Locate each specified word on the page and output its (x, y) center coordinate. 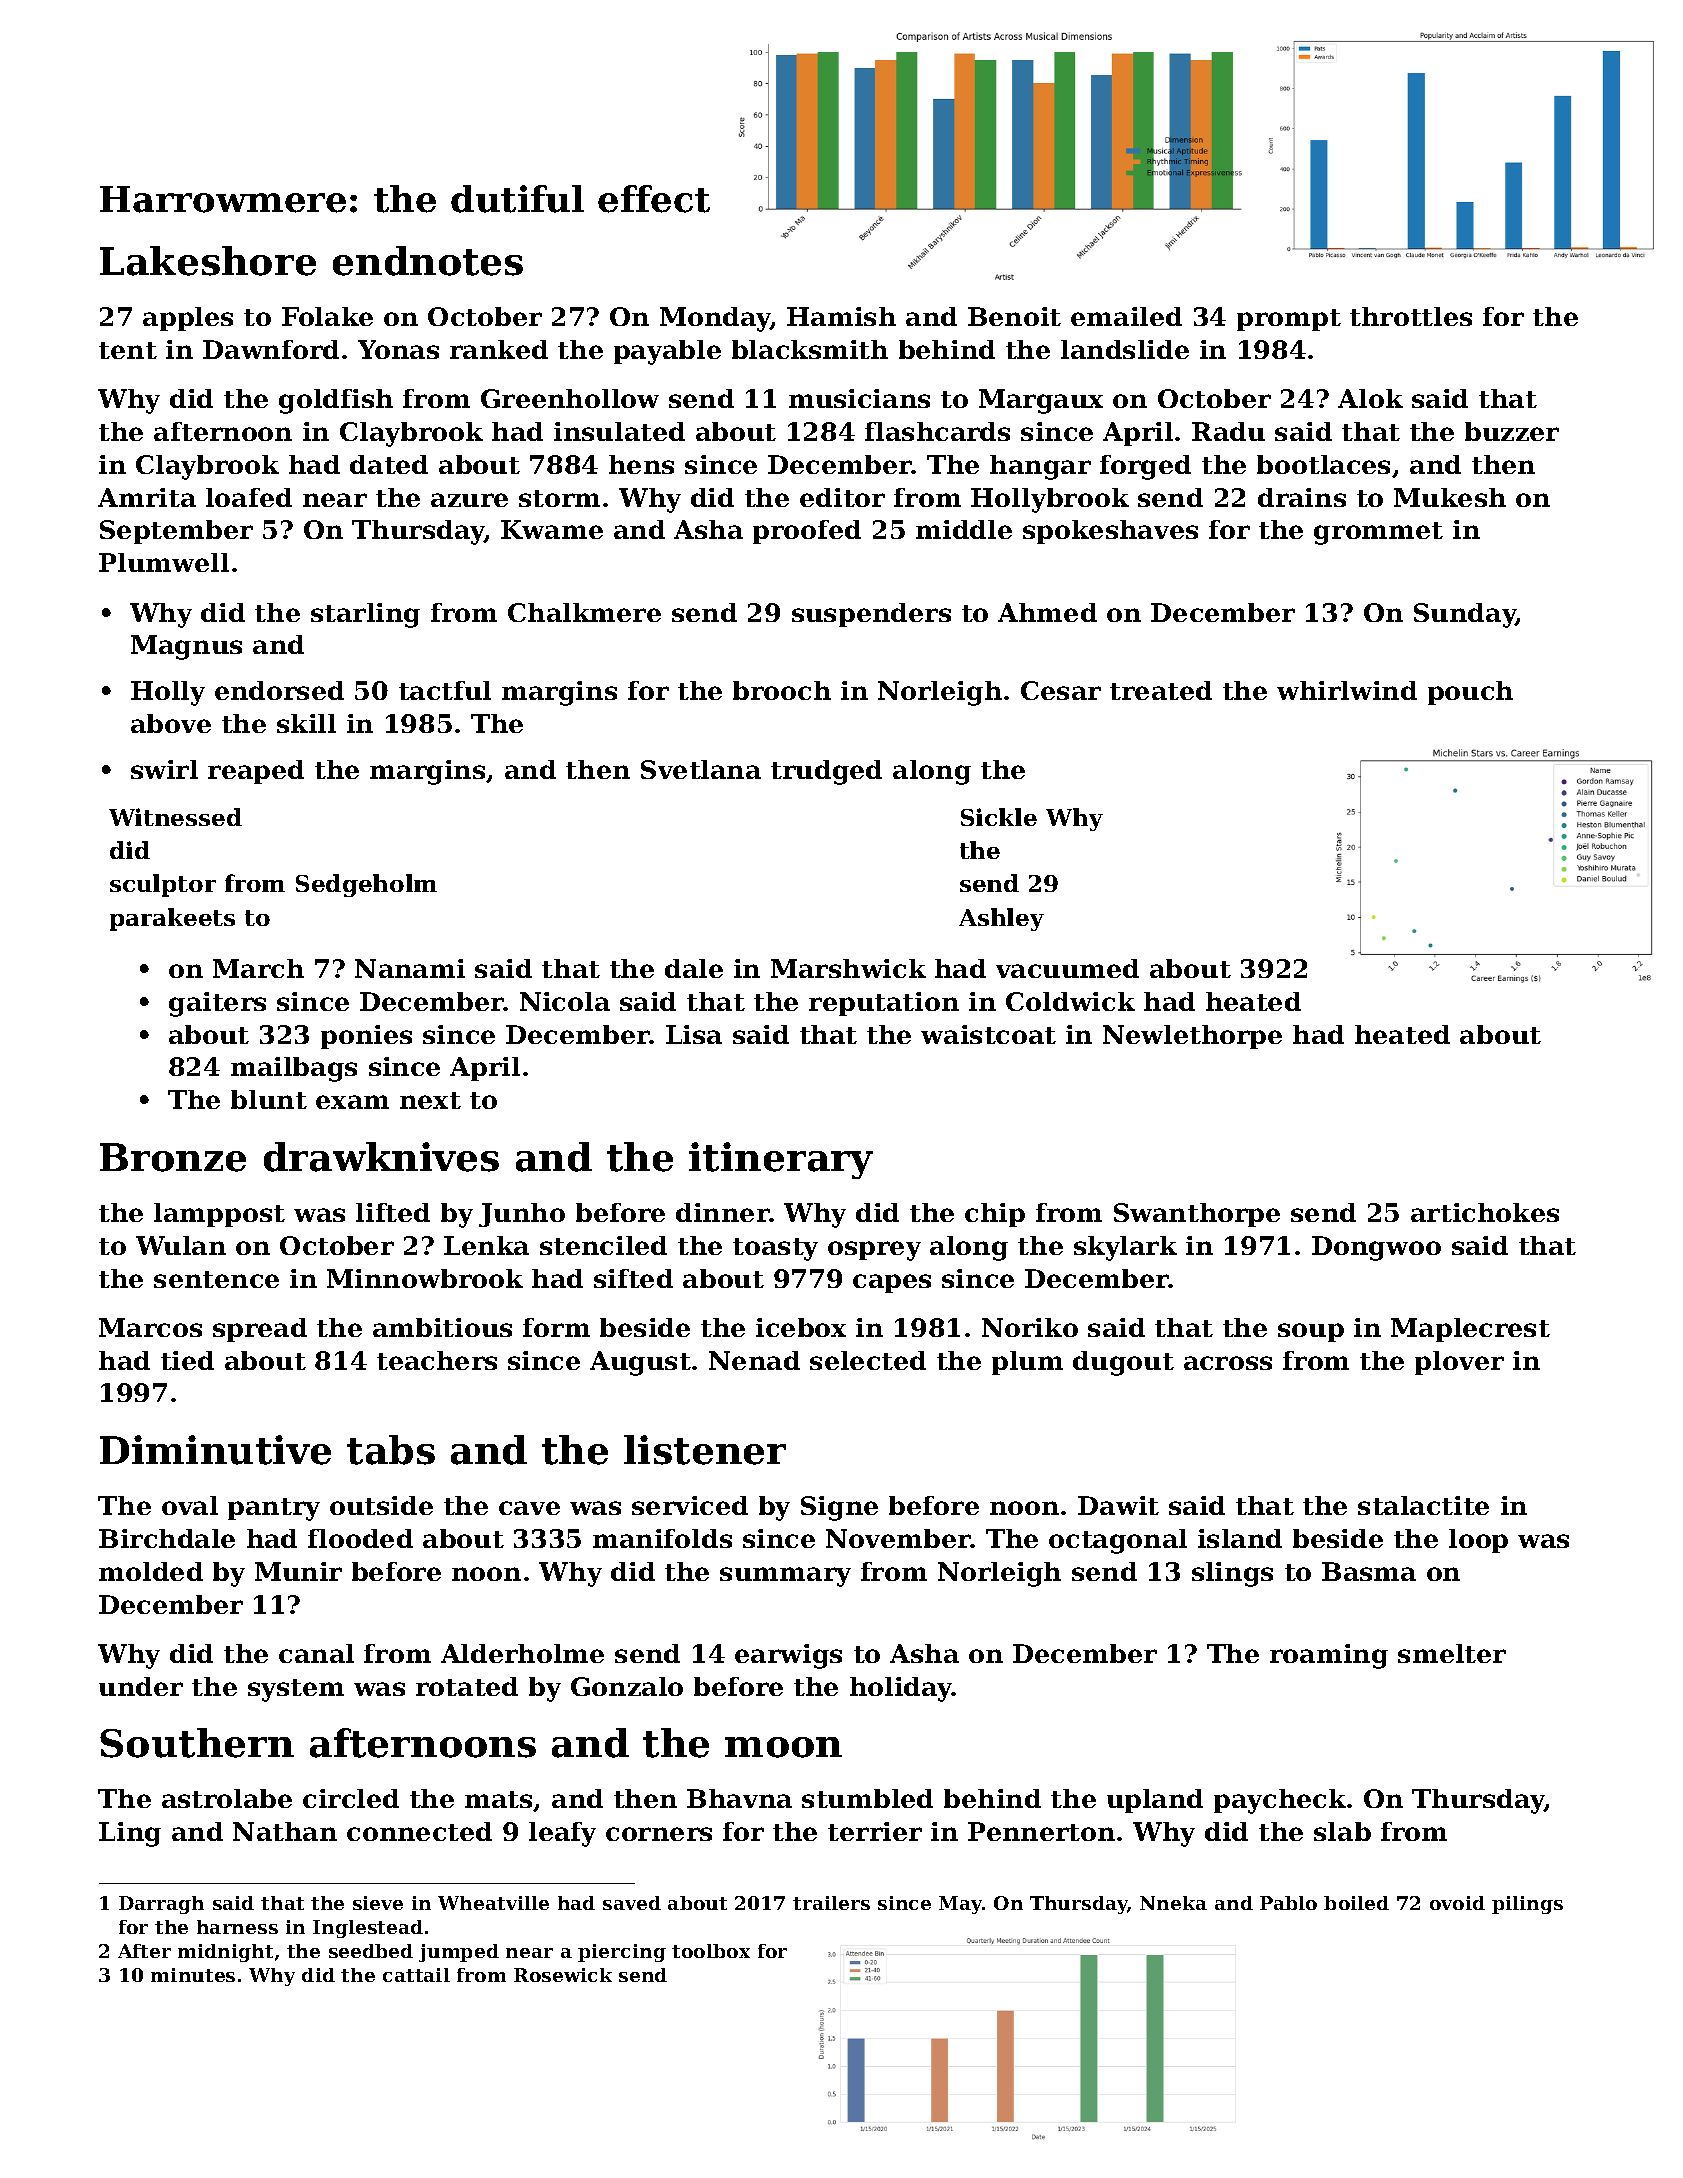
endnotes (428, 261)
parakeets (172, 919)
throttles (1411, 316)
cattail (416, 1975)
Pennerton (1041, 1831)
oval (190, 1505)
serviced (690, 1505)
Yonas (398, 349)
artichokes (1485, 1212)
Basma (1369, 1571)
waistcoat (988, 1034)
